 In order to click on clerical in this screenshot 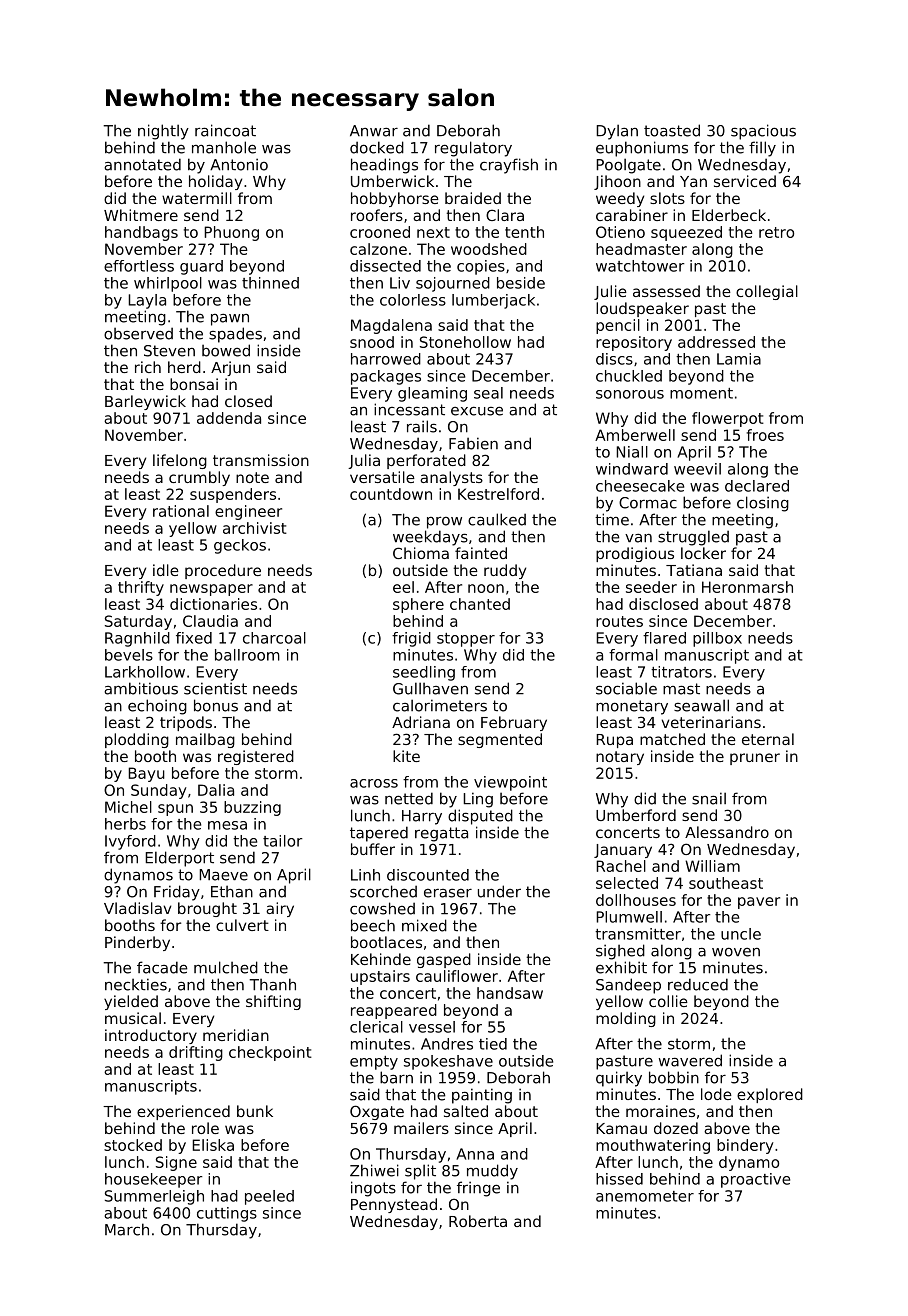, I will do `click(376, 1027)`.
